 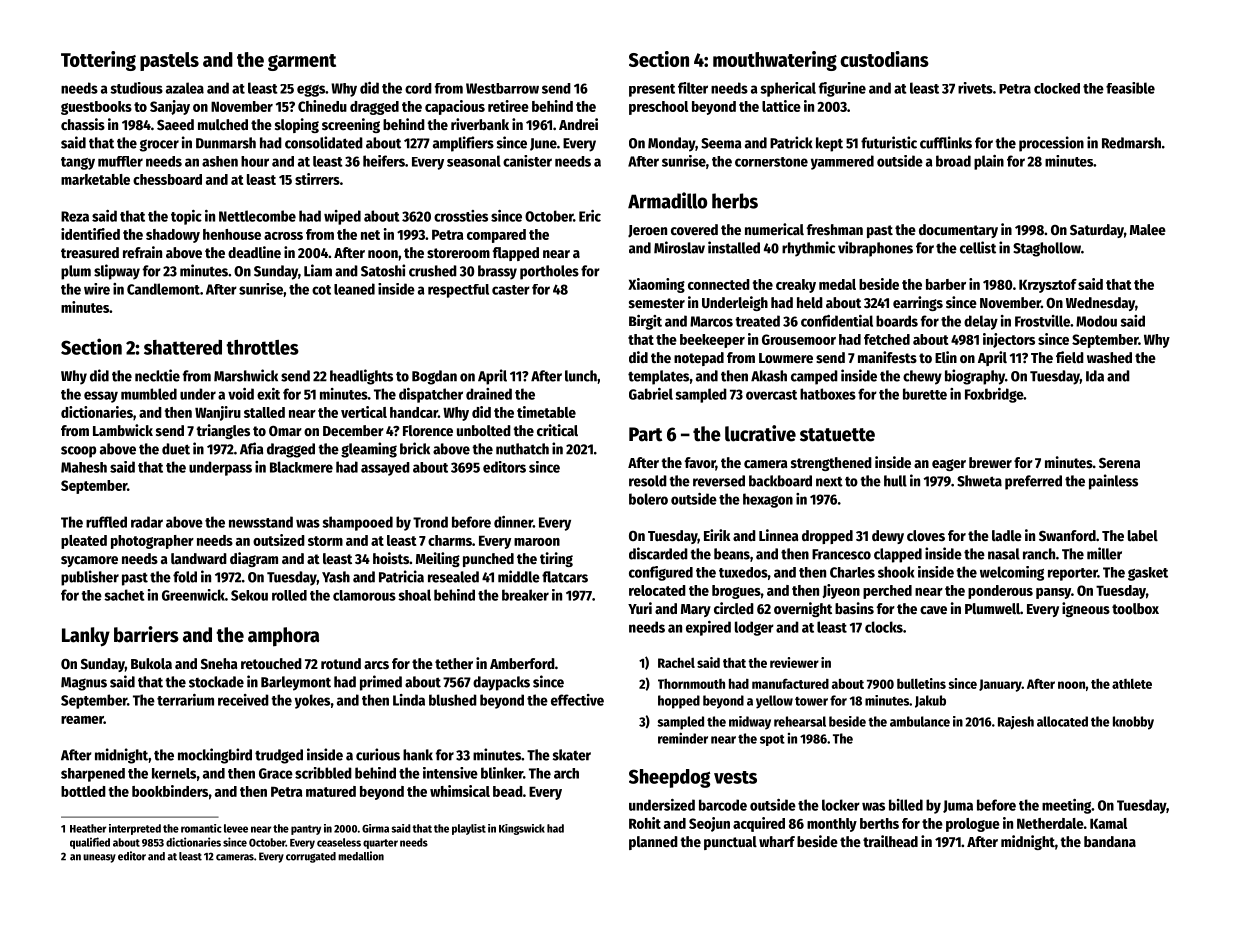 I want to click on mouthwatering, so click(x=775, y=61).
